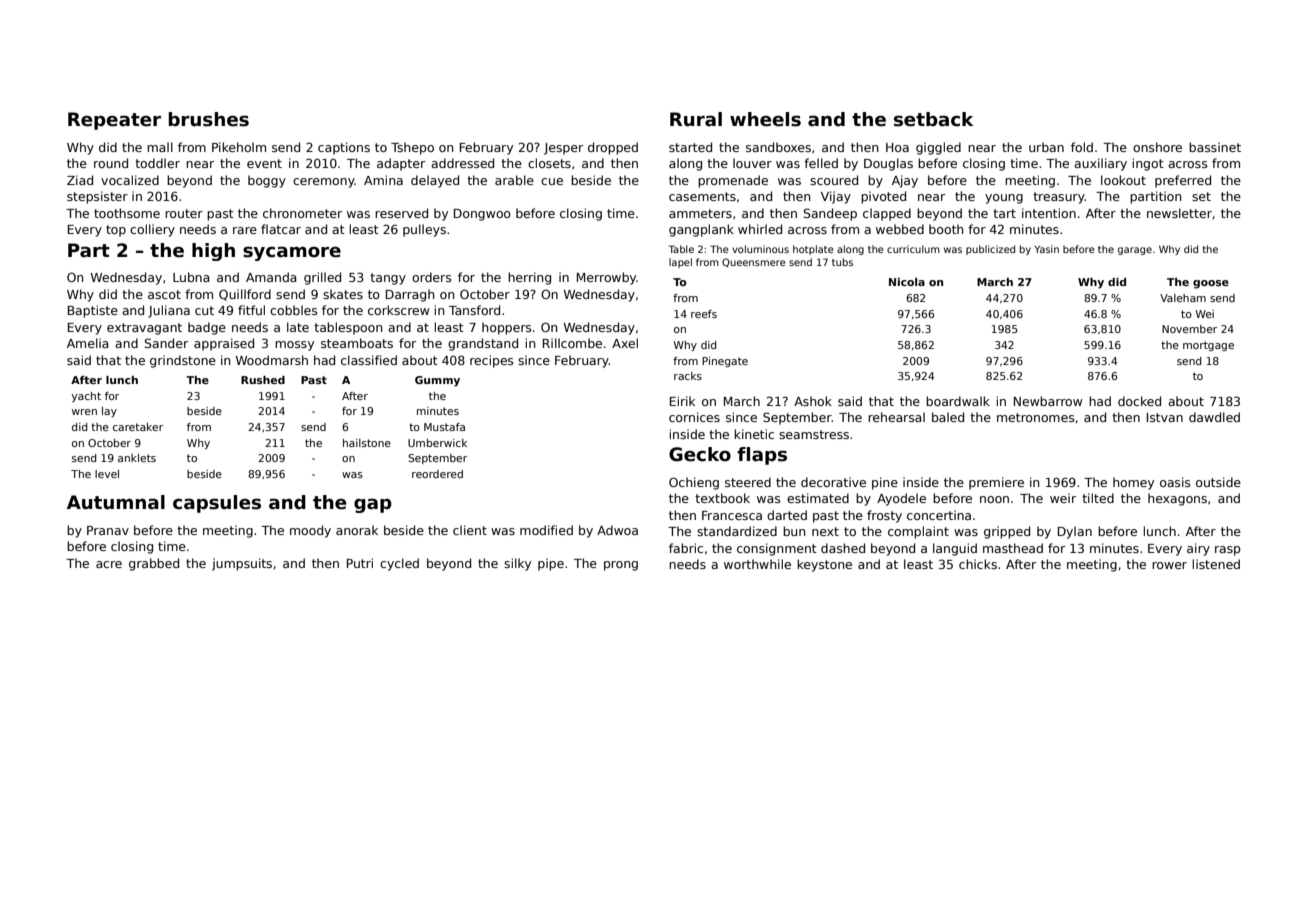 The width and height of the document is (1308, 924). What do you see at coordinates (696, 119) in the document?
I see `Rural` at bounding box center [696, 119].
